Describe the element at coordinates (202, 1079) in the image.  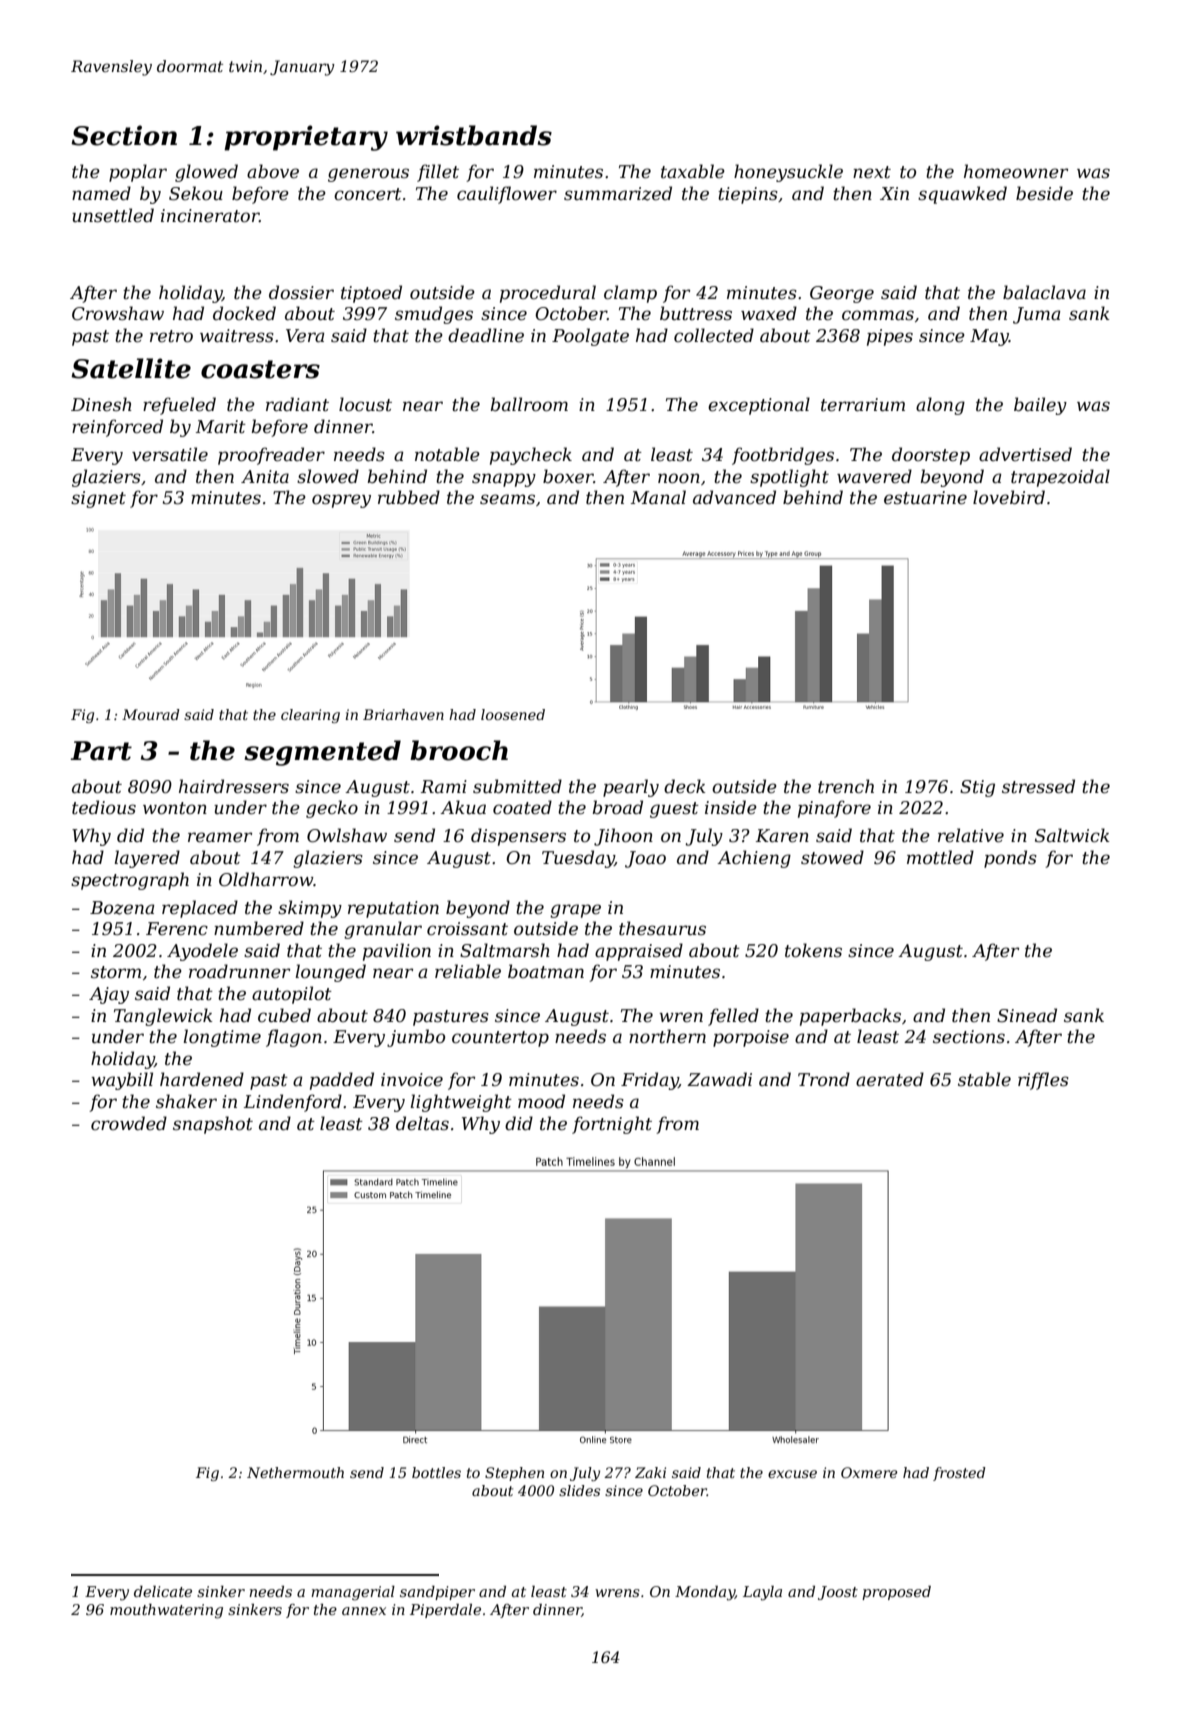
I see `hardened` at that location.
